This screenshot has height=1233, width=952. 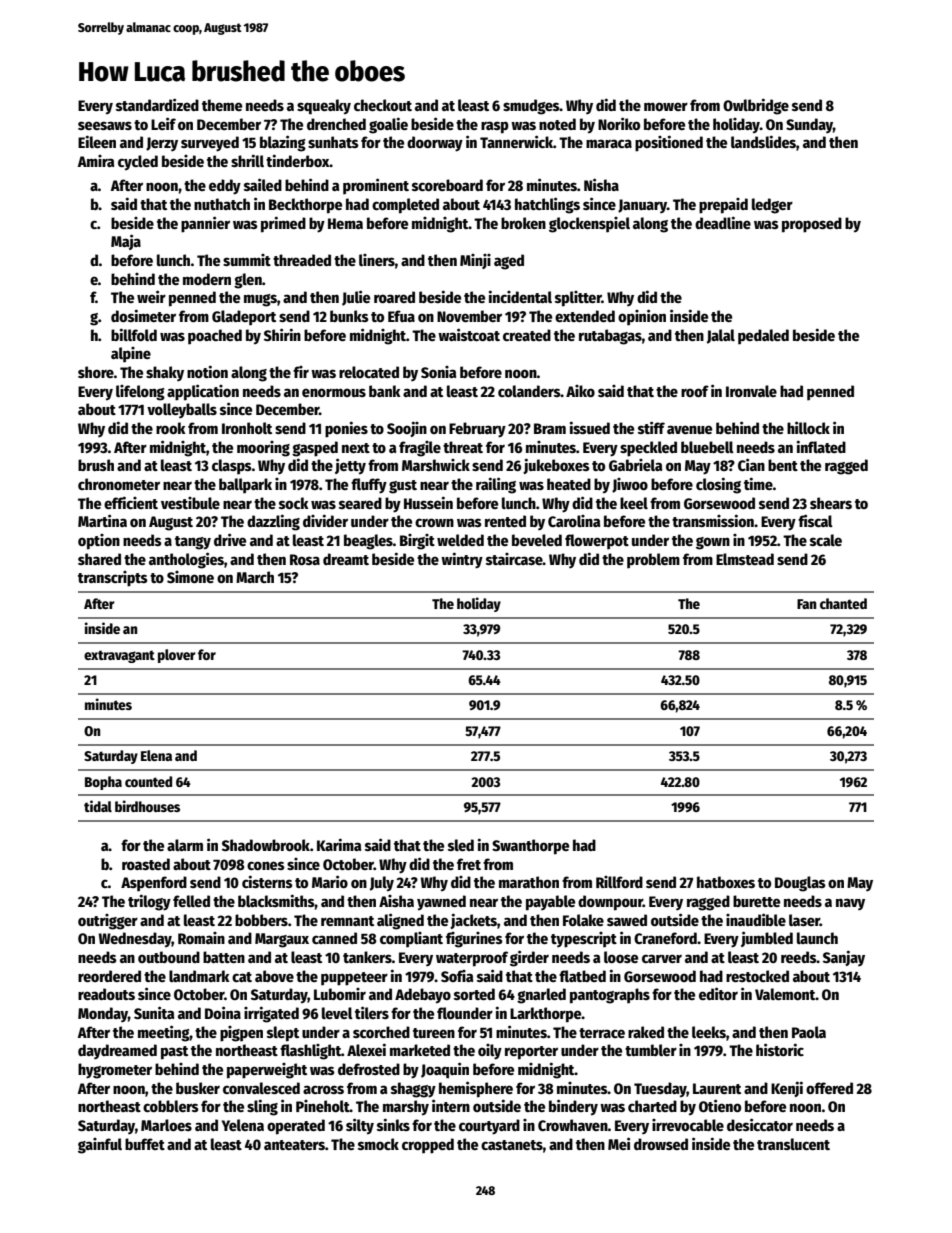 I want to click on raked, so click(x=646, y=1032).
